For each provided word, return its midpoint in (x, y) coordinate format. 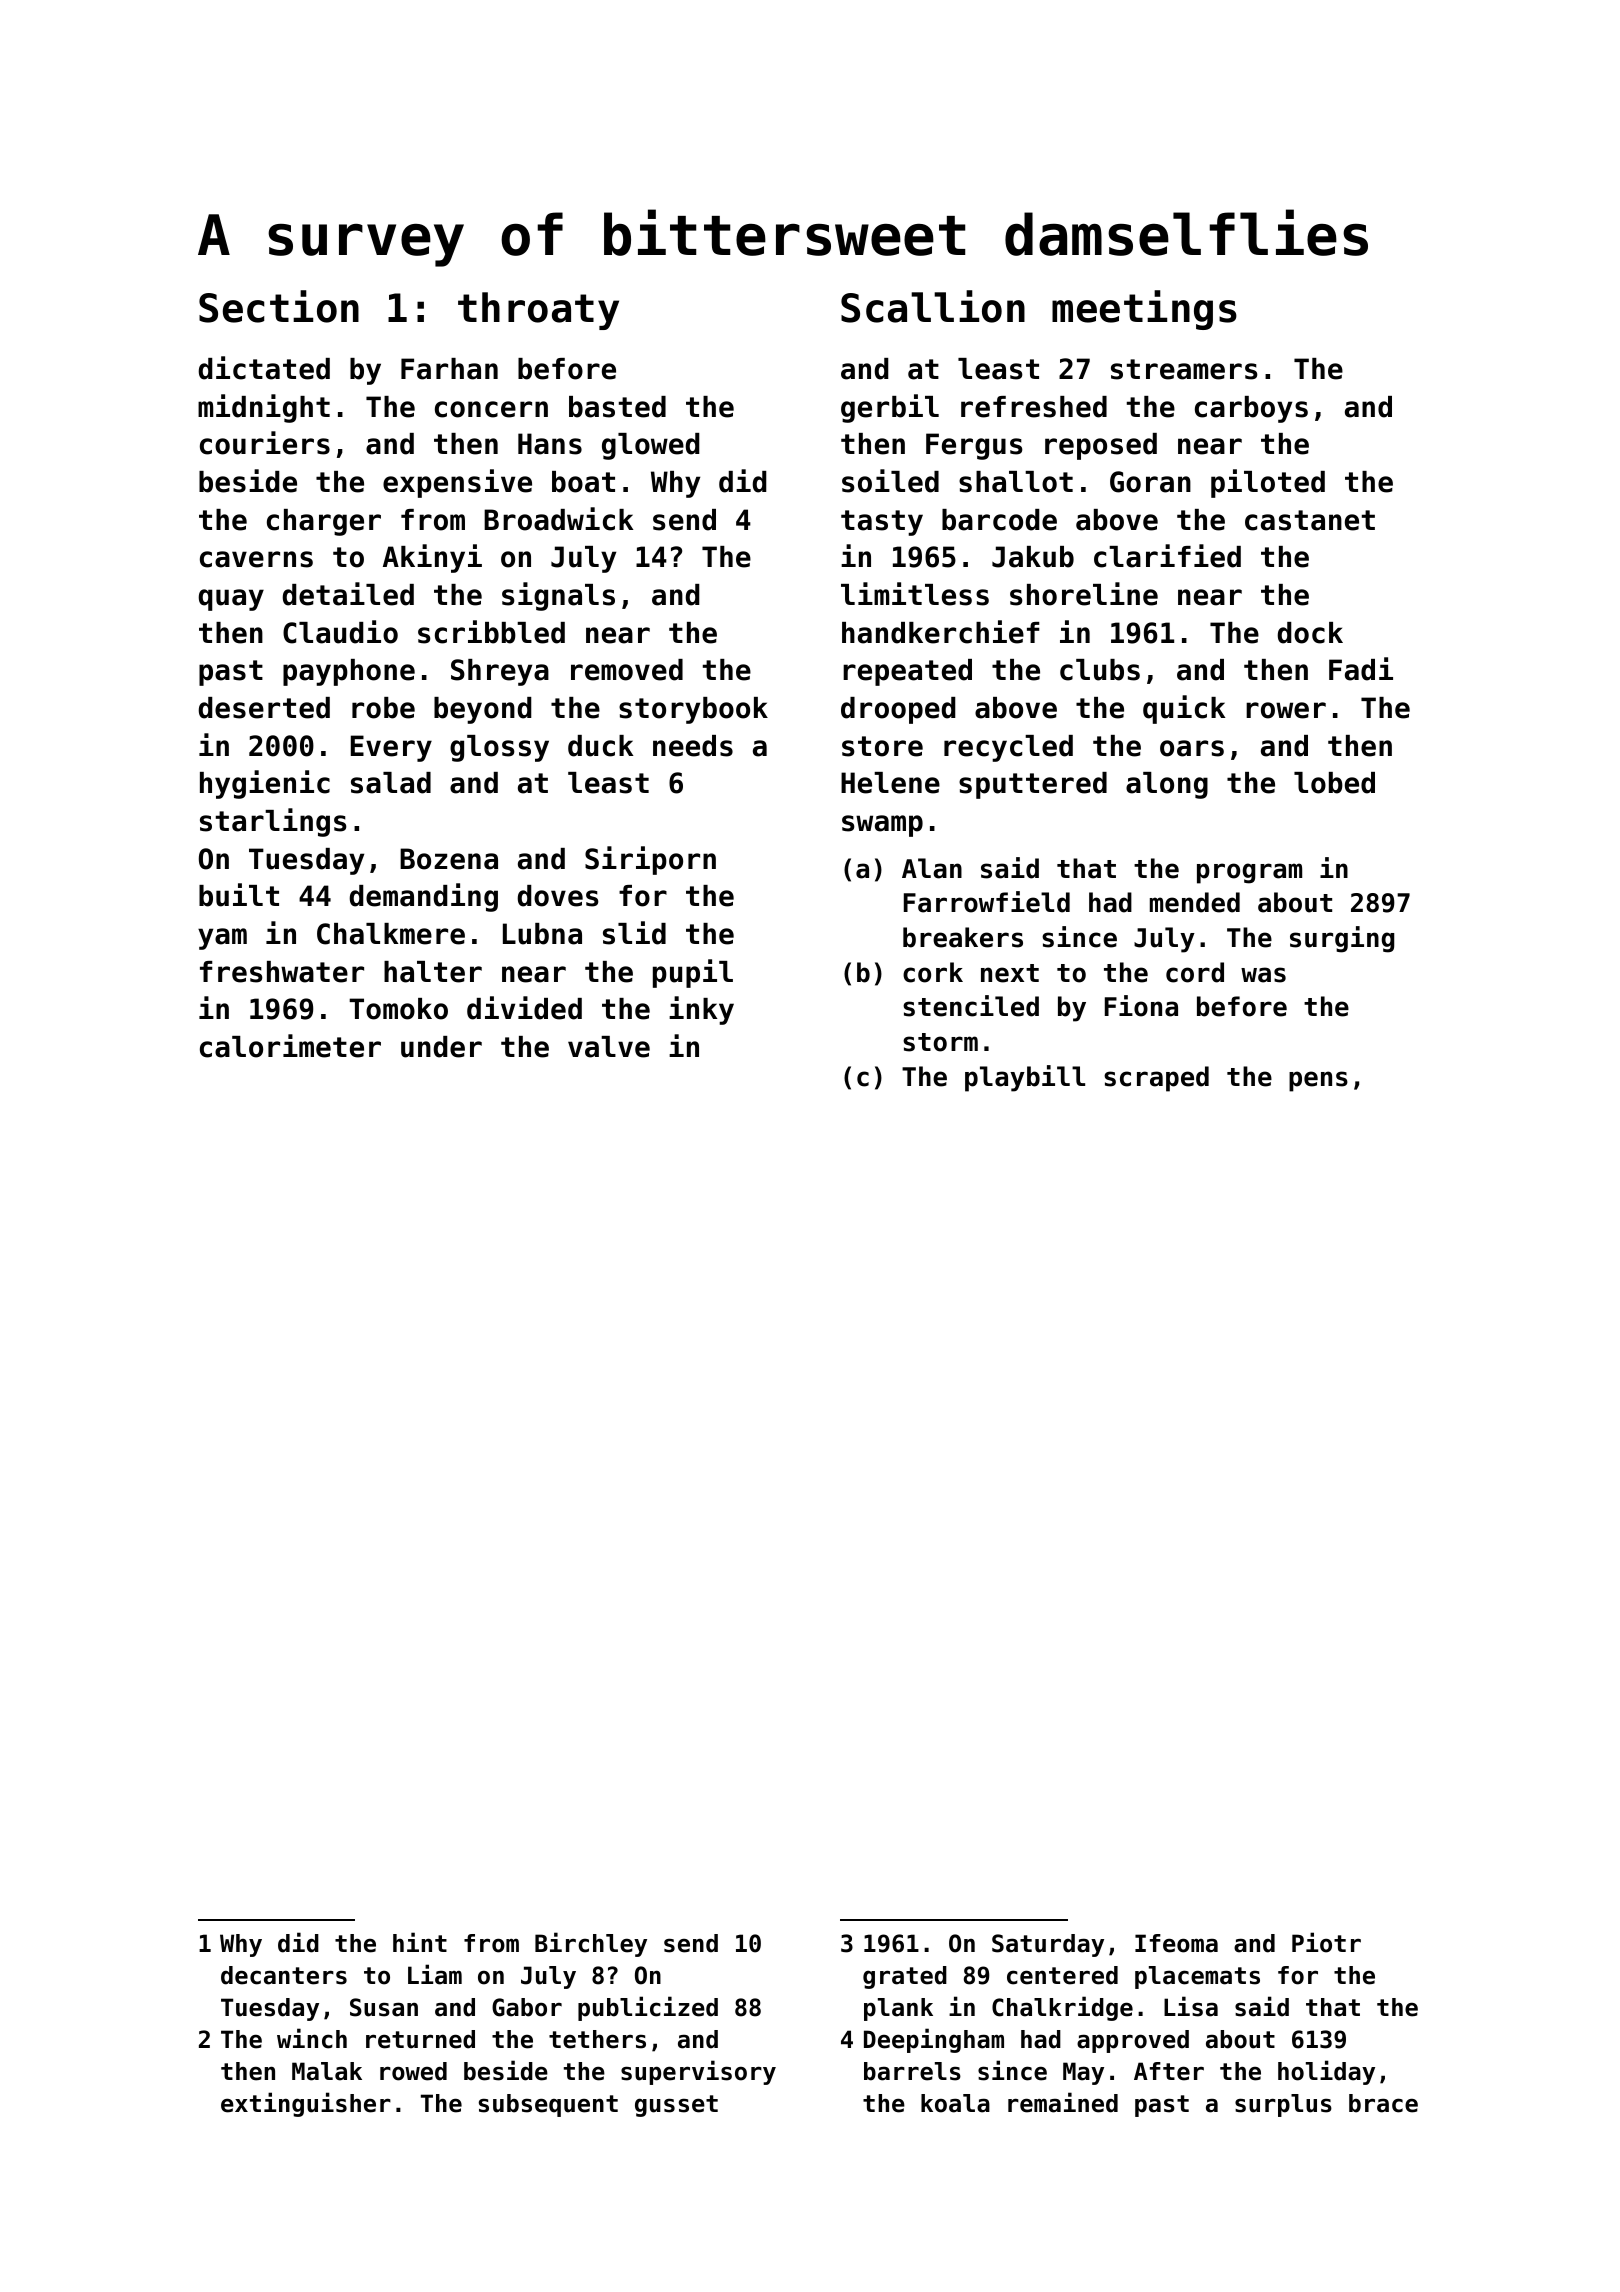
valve (609, 1047)
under (441, 1047)
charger (324, 522)
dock (1310, 633)
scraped (1156, 1079)
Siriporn (650, 860)
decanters (284, 1975)
